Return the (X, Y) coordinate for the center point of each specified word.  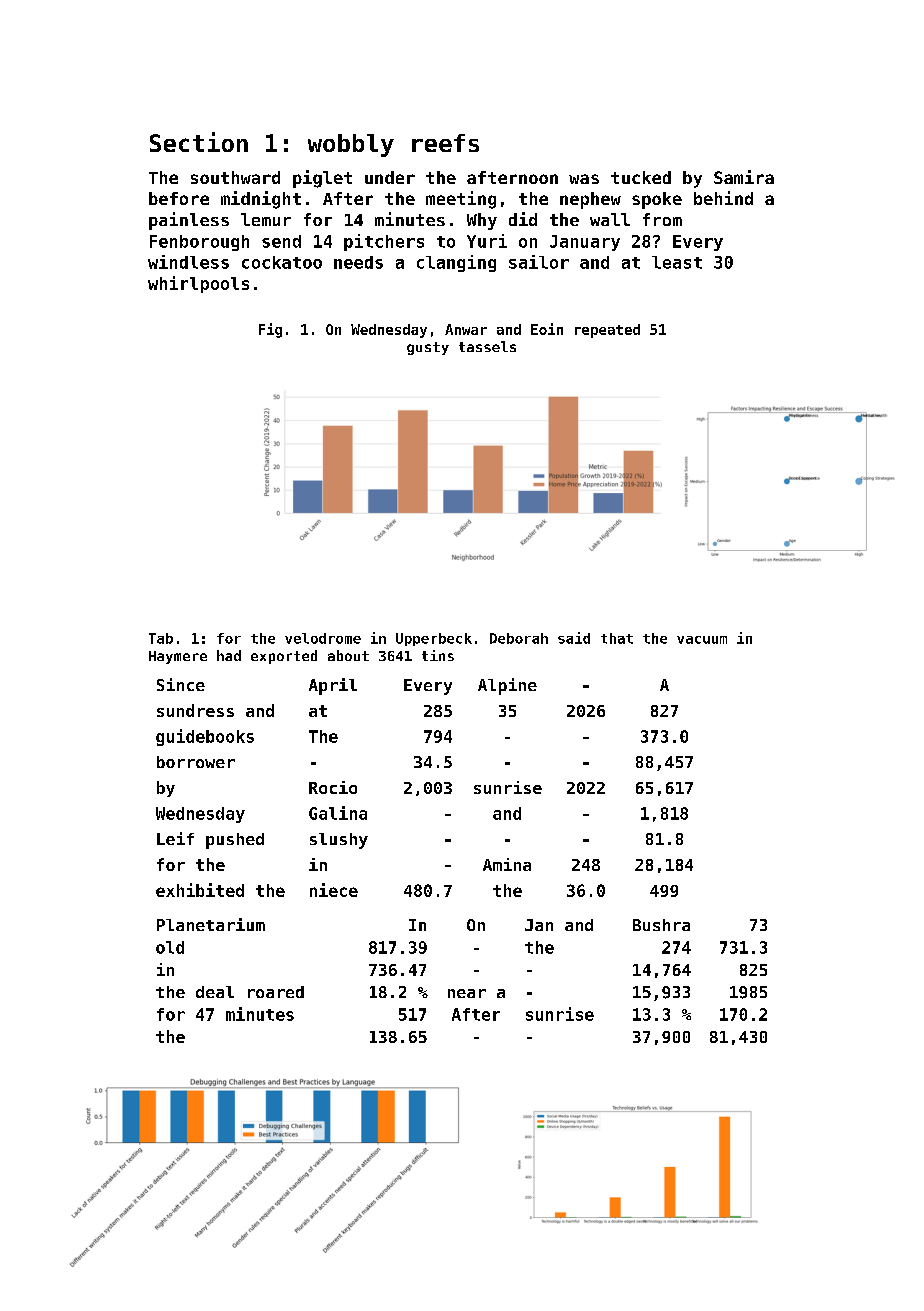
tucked (641, 177)
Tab (161, 638)
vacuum (702, 640)
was (584, 179)
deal (215, 992)
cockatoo (282, 262)
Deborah (519, 638)
